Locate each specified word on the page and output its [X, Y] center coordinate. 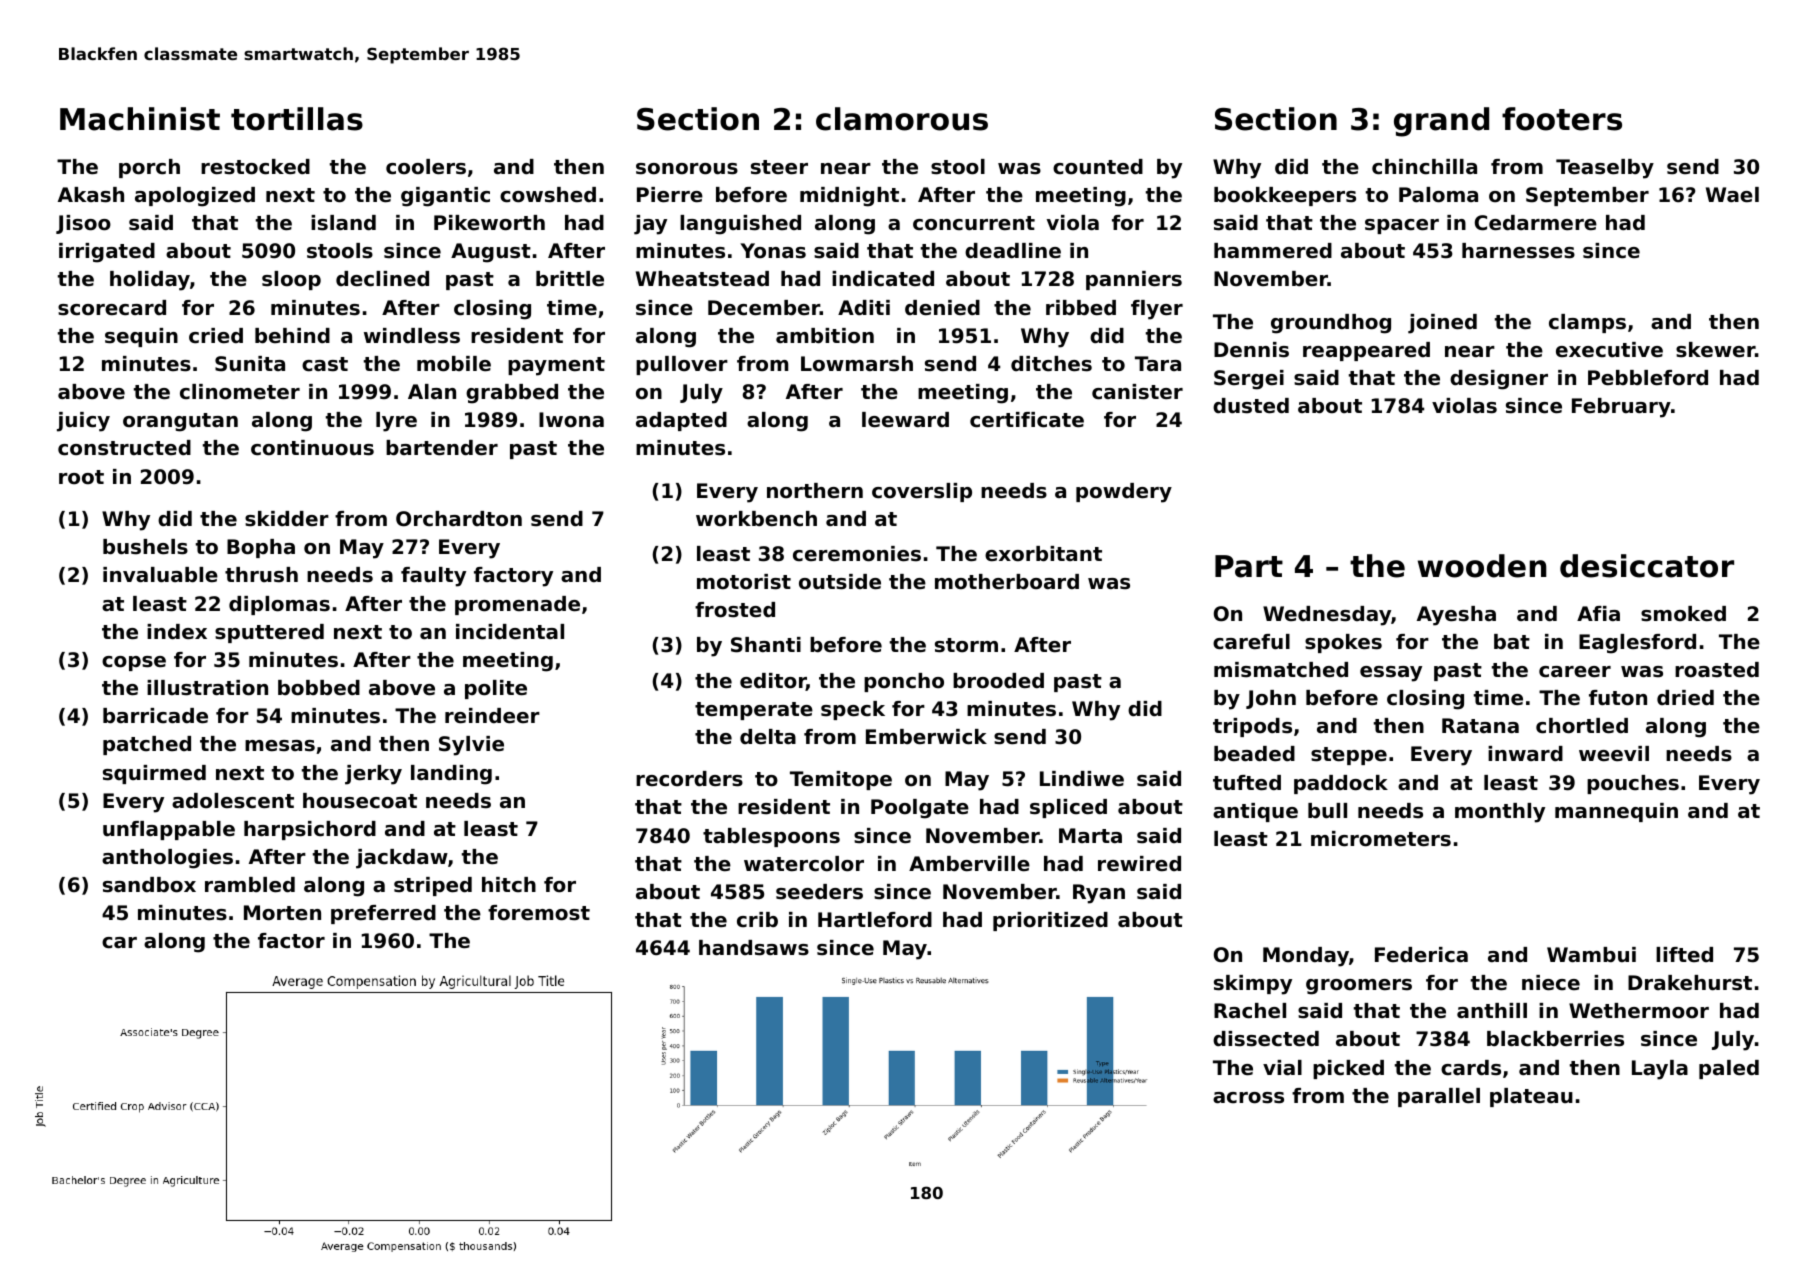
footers [1562, 119]
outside [840, 582]
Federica [1421, 955]
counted [1098, 167]
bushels [145, 547]
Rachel [1250, 1011]
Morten [282, 913]
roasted [1717, 670]
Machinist [140, 119]
